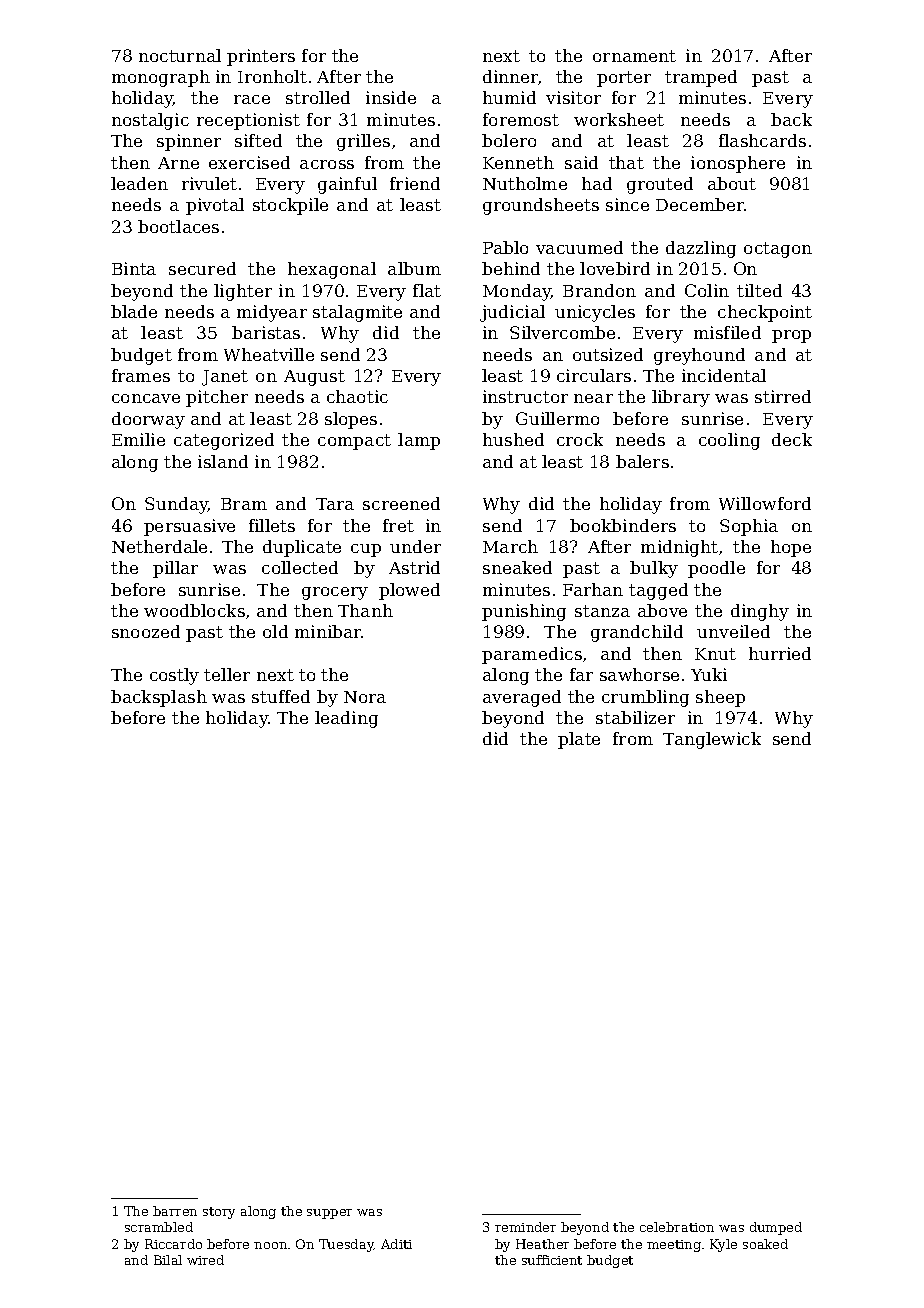 Image resolution: width=924 pixels, height=1308 pixels. Describe the element at coordinates (272, 525) in the page. I see `fillets` at that location.
